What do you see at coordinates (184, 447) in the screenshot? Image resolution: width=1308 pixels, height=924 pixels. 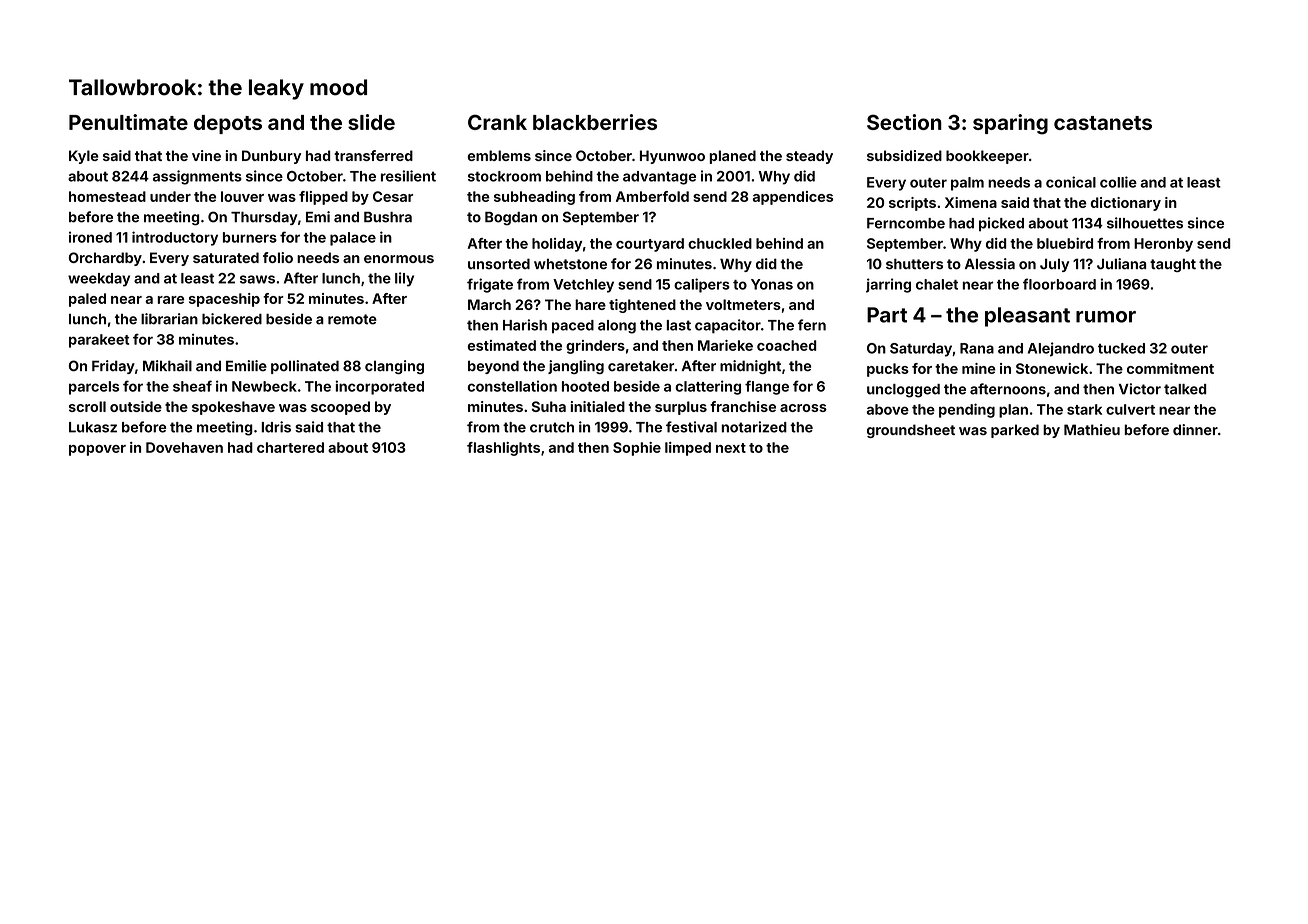 I see `Dovehaven` at bounding box center [184, 447].
